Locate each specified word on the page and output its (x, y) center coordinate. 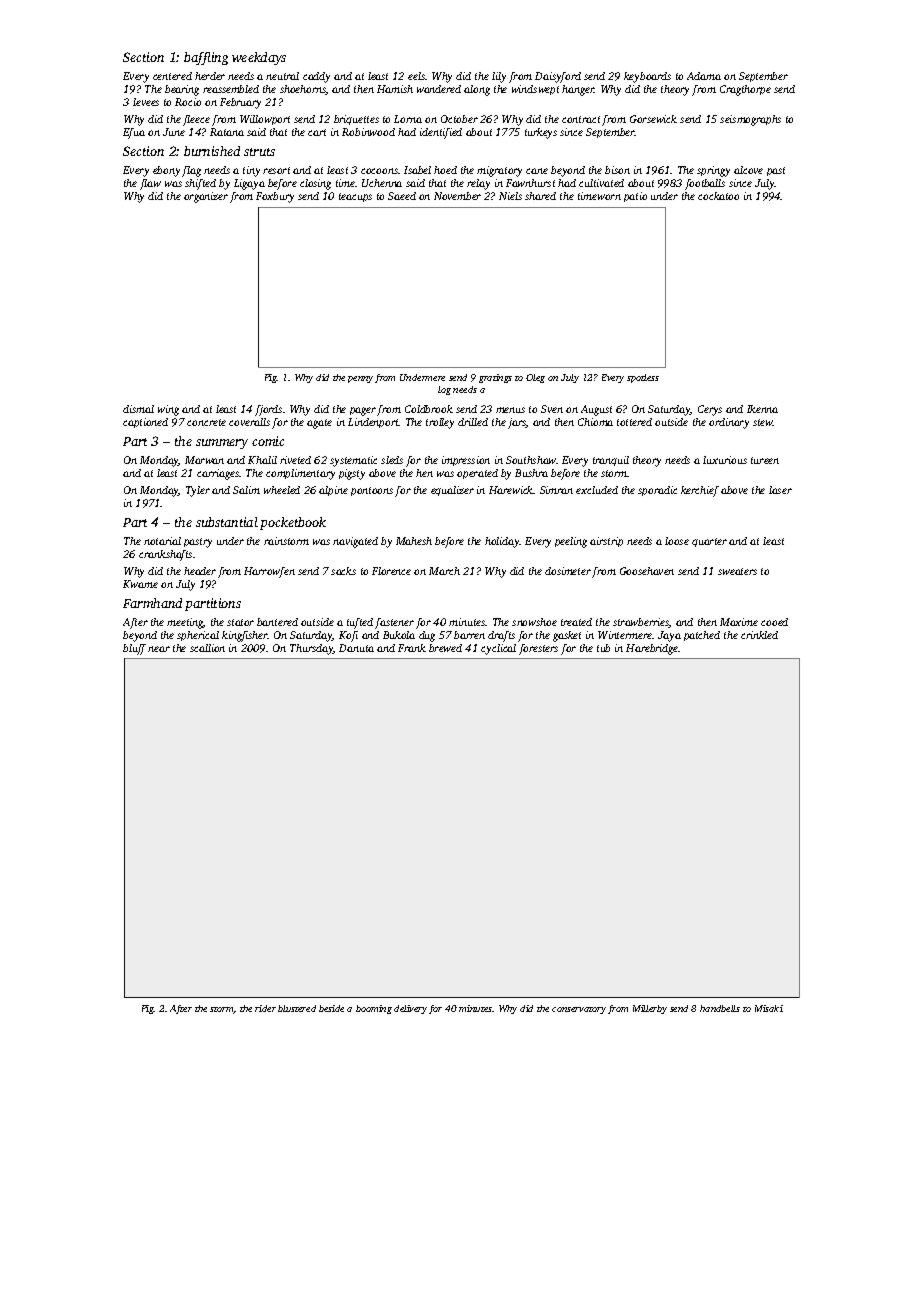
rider (265, 1008)
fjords (268, 410)
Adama (704, 76)
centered (172, 76)
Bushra (531, 473)
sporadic (657, 491)
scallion (207, 648)
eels (416, 76)
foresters (538, 649)
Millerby (650, 1009)
